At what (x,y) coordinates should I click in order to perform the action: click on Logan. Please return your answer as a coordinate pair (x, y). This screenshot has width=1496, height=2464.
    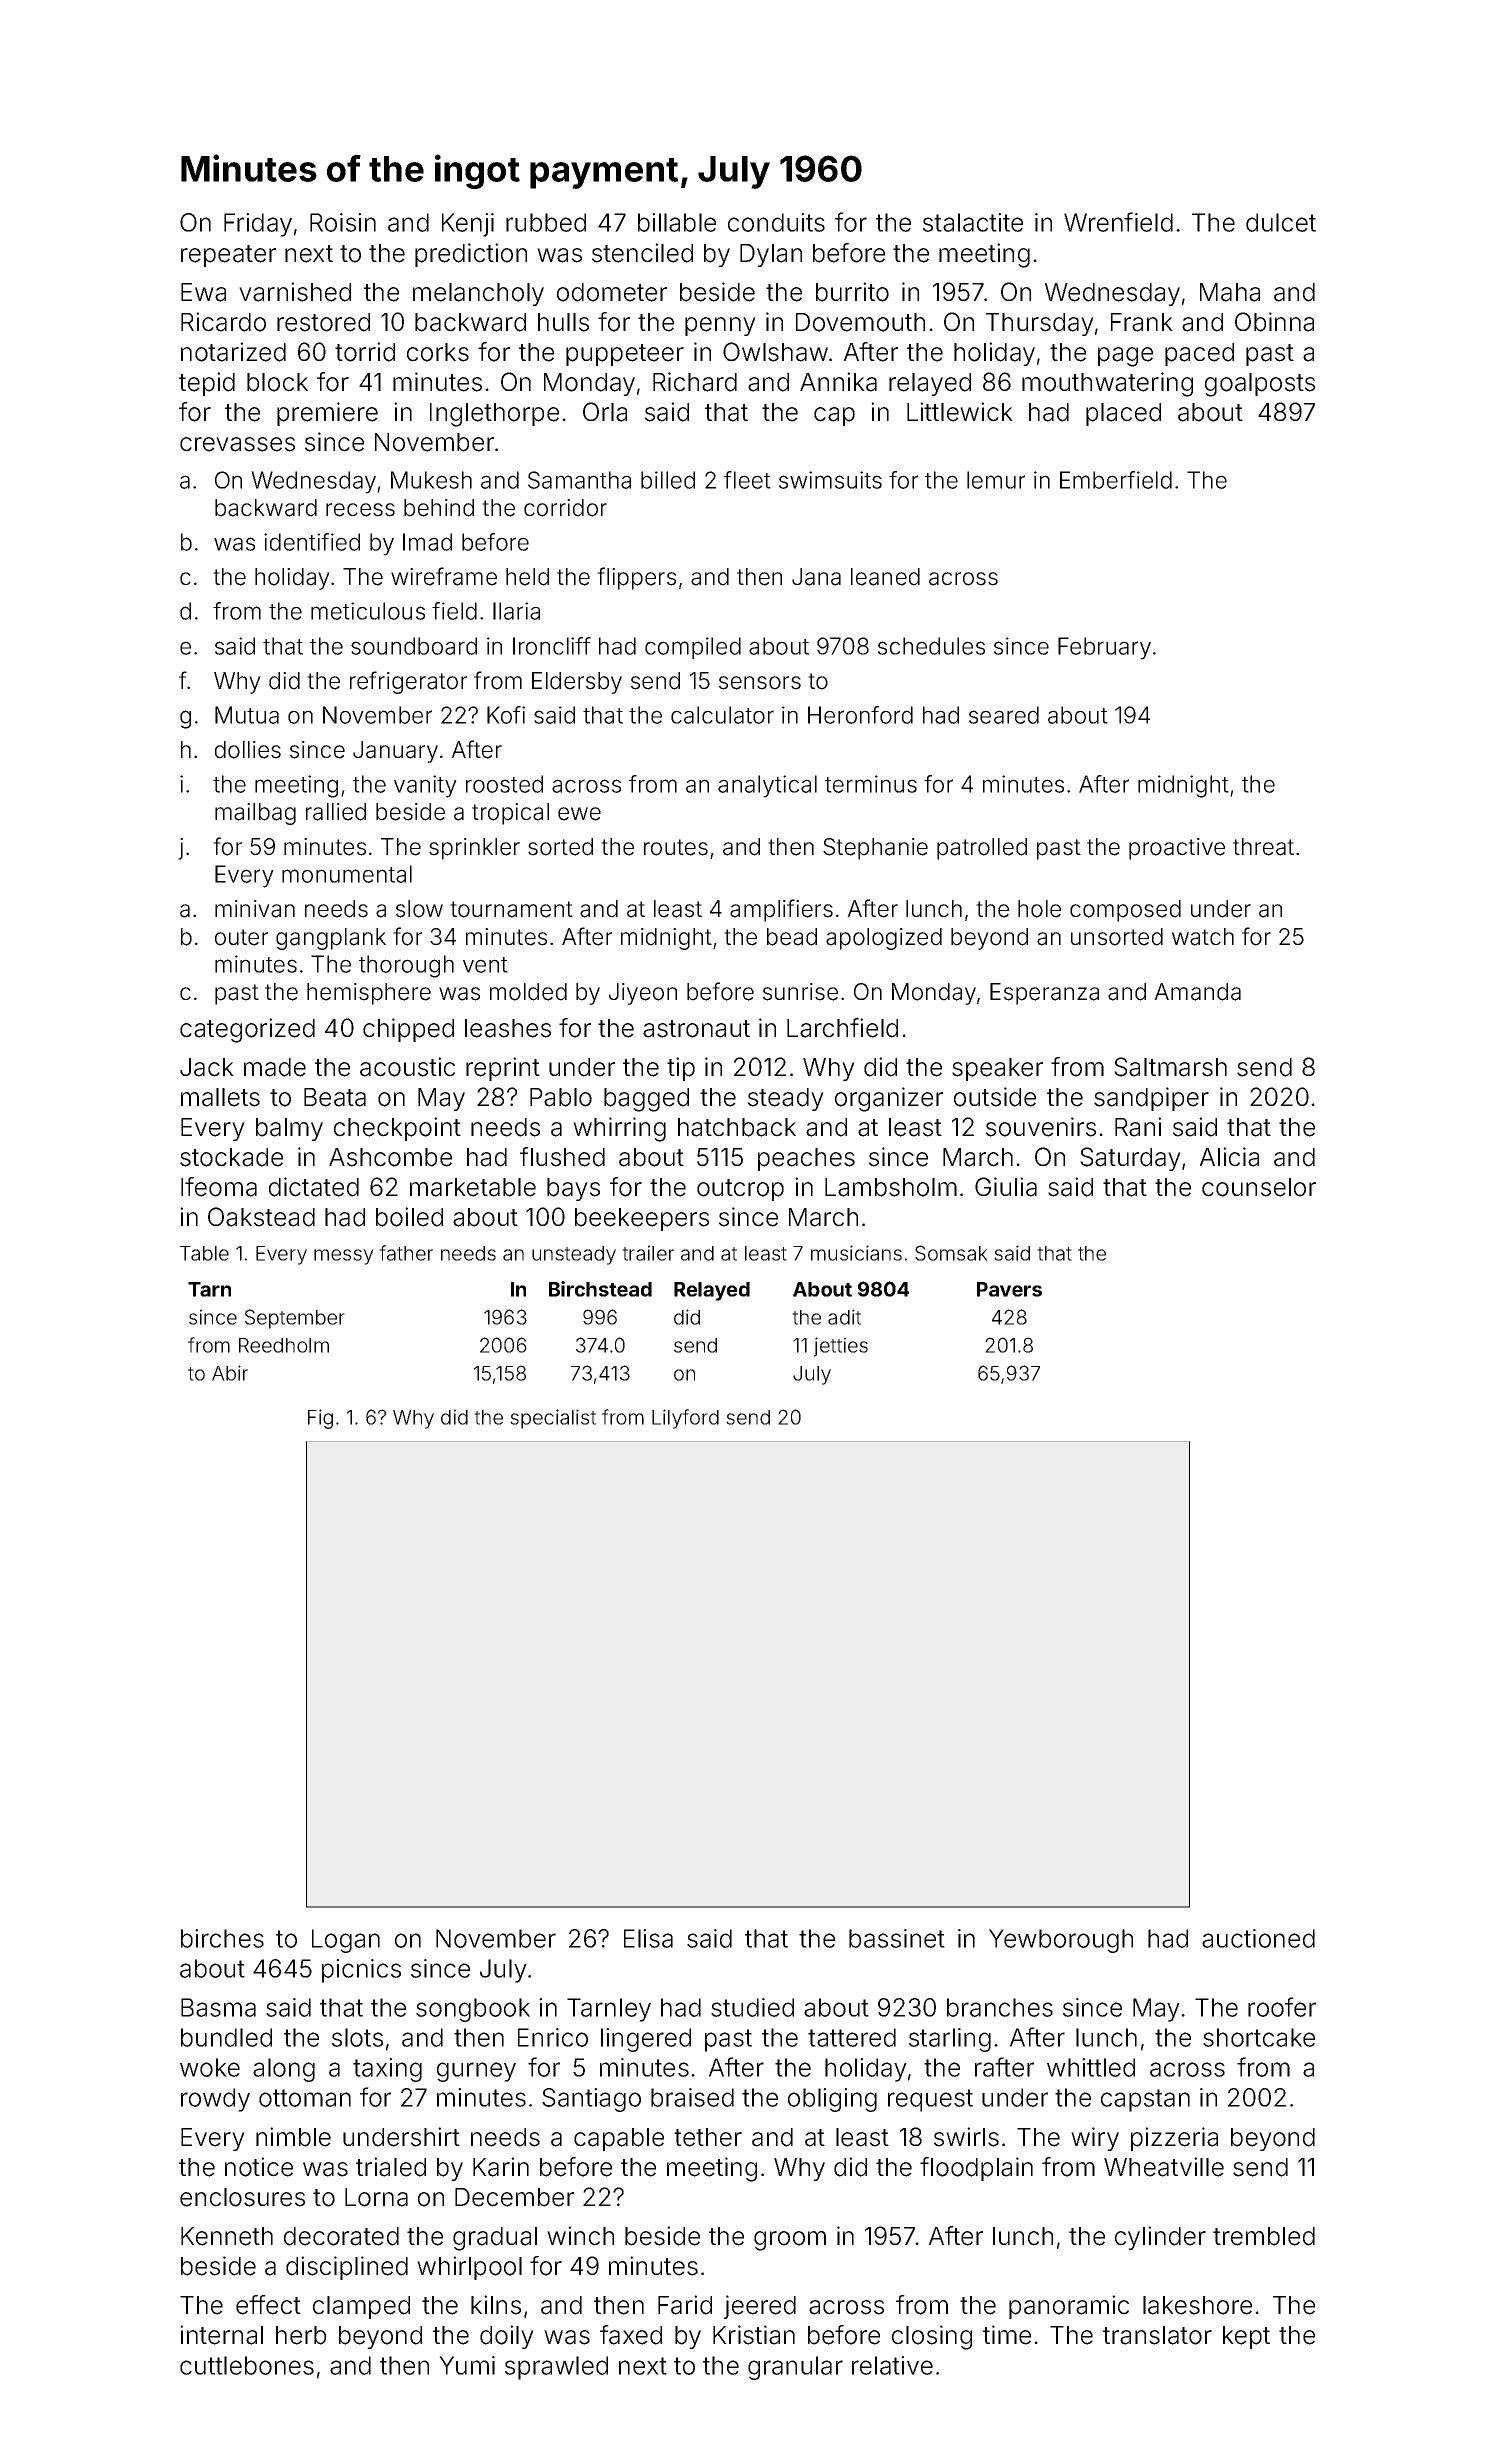
    Looking at the image, I should click on (346, 1941).
